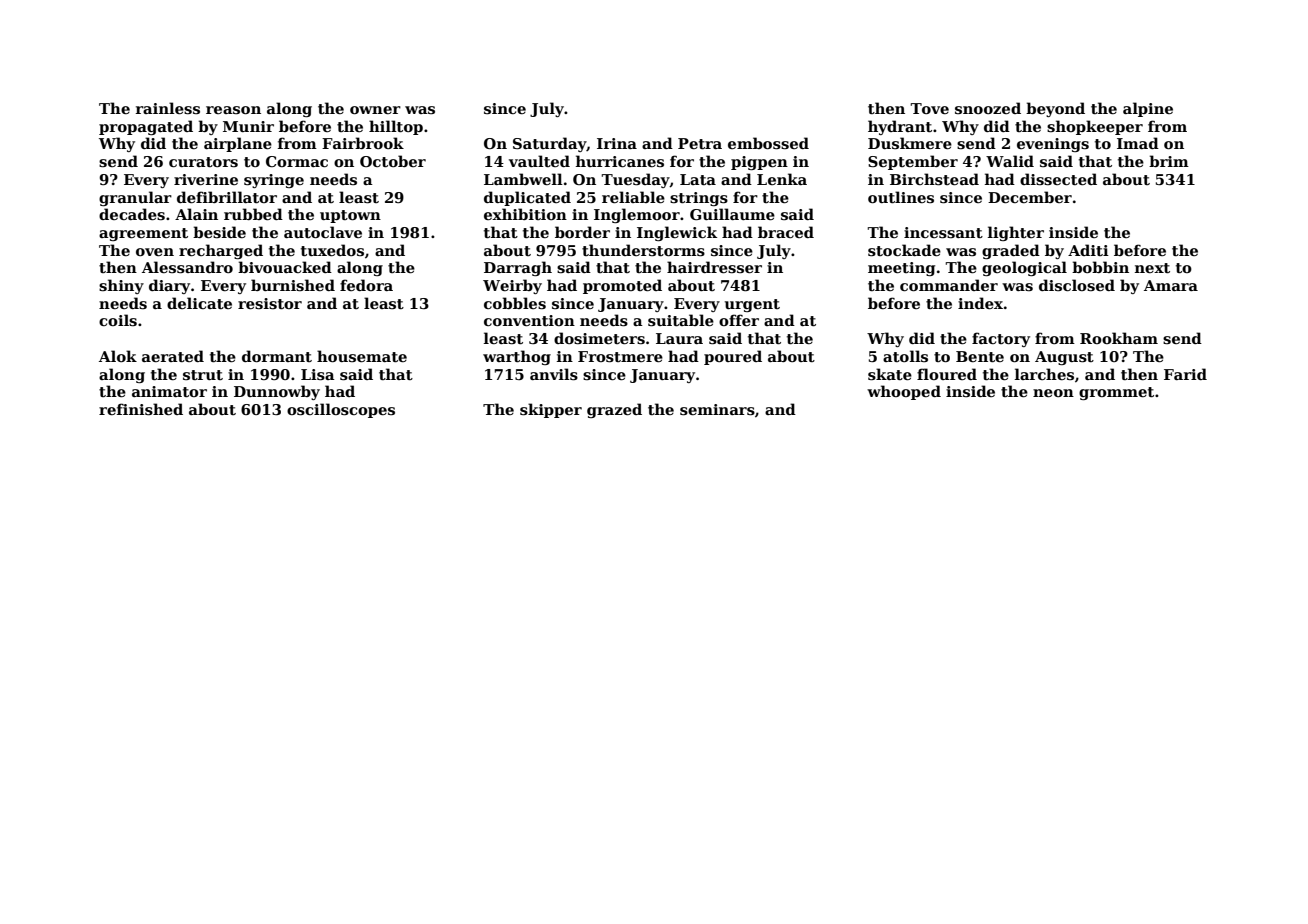 The image size is (1308, 924). Describe the element at coordinates (988, 108) in the document. I see `snoozed` at that location.
